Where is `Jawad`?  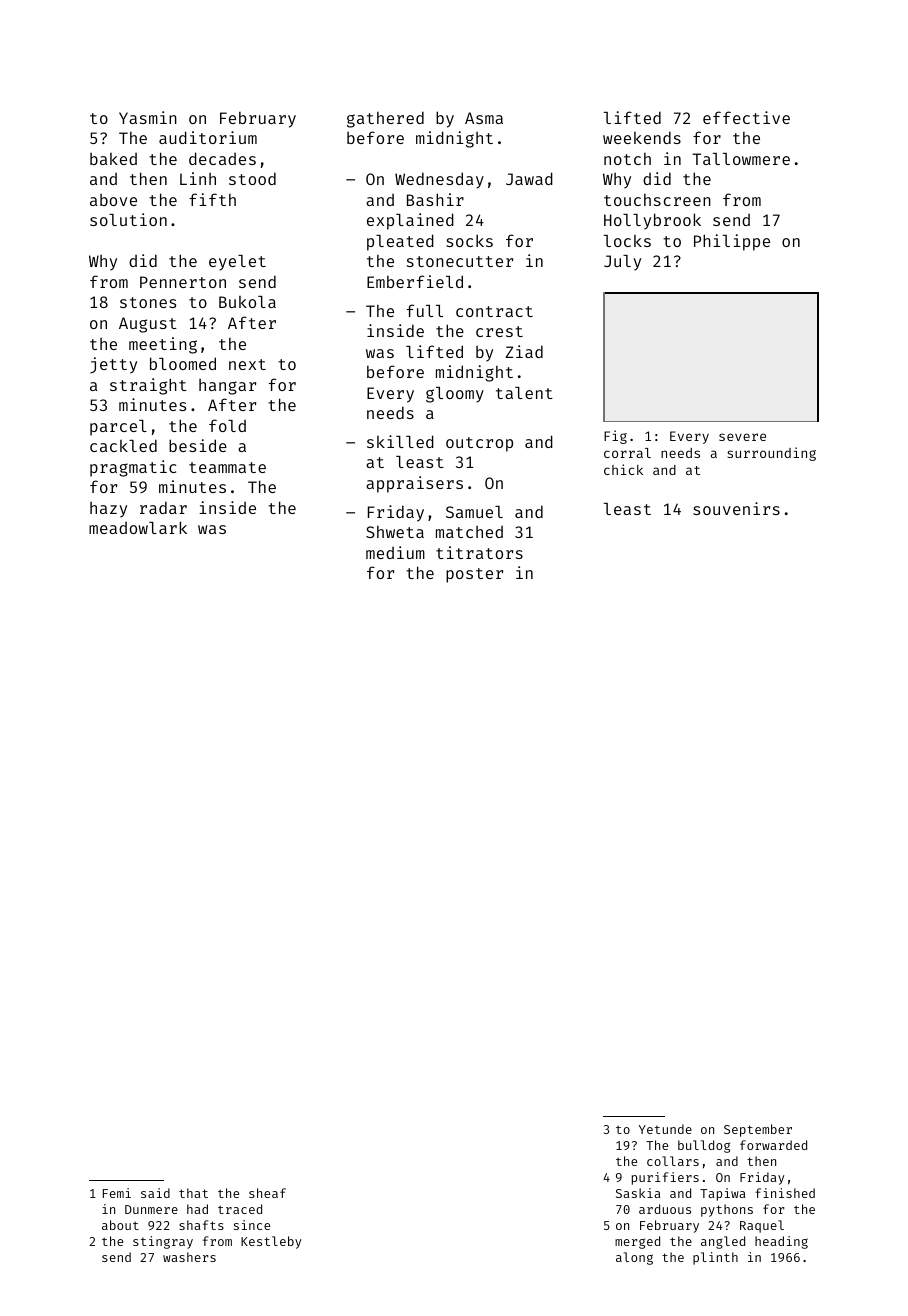
Jawad is located at coordinates (529, 178).
